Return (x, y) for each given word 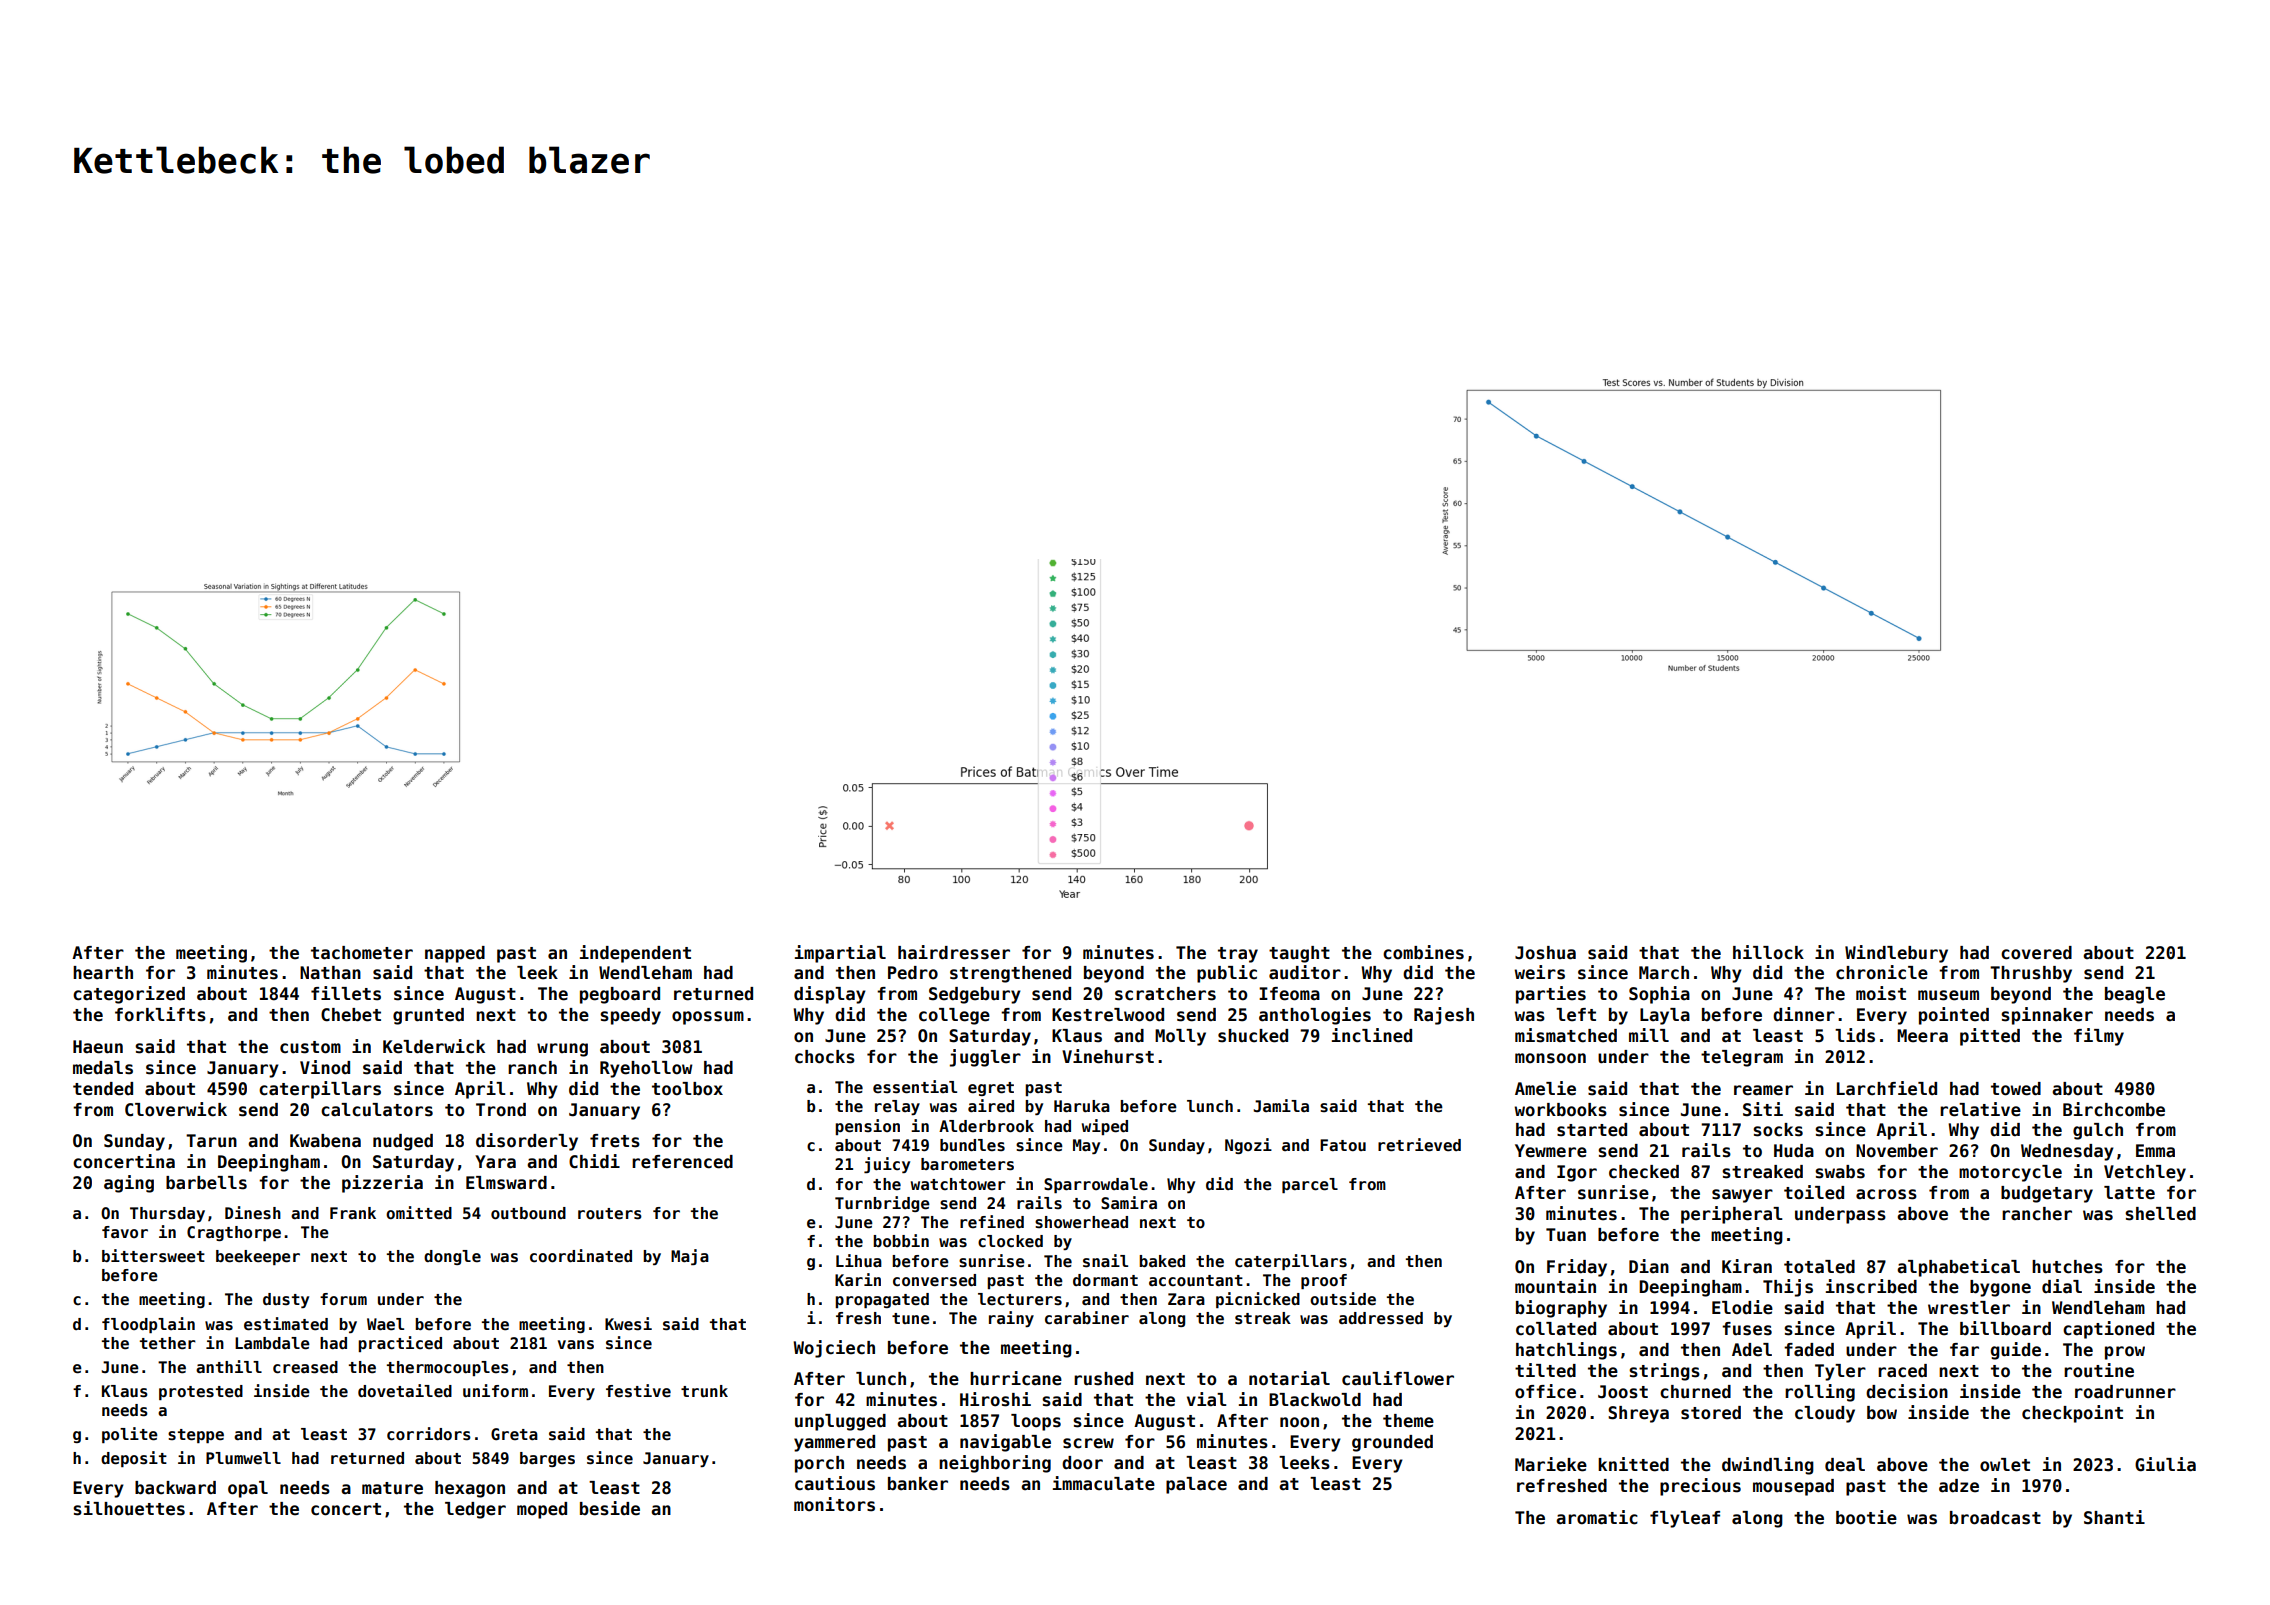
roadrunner (2125, 1392)
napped (455, 954)
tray (1238, 955)
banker (918, 1484)
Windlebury (1896, 954)
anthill (229, 1366)
